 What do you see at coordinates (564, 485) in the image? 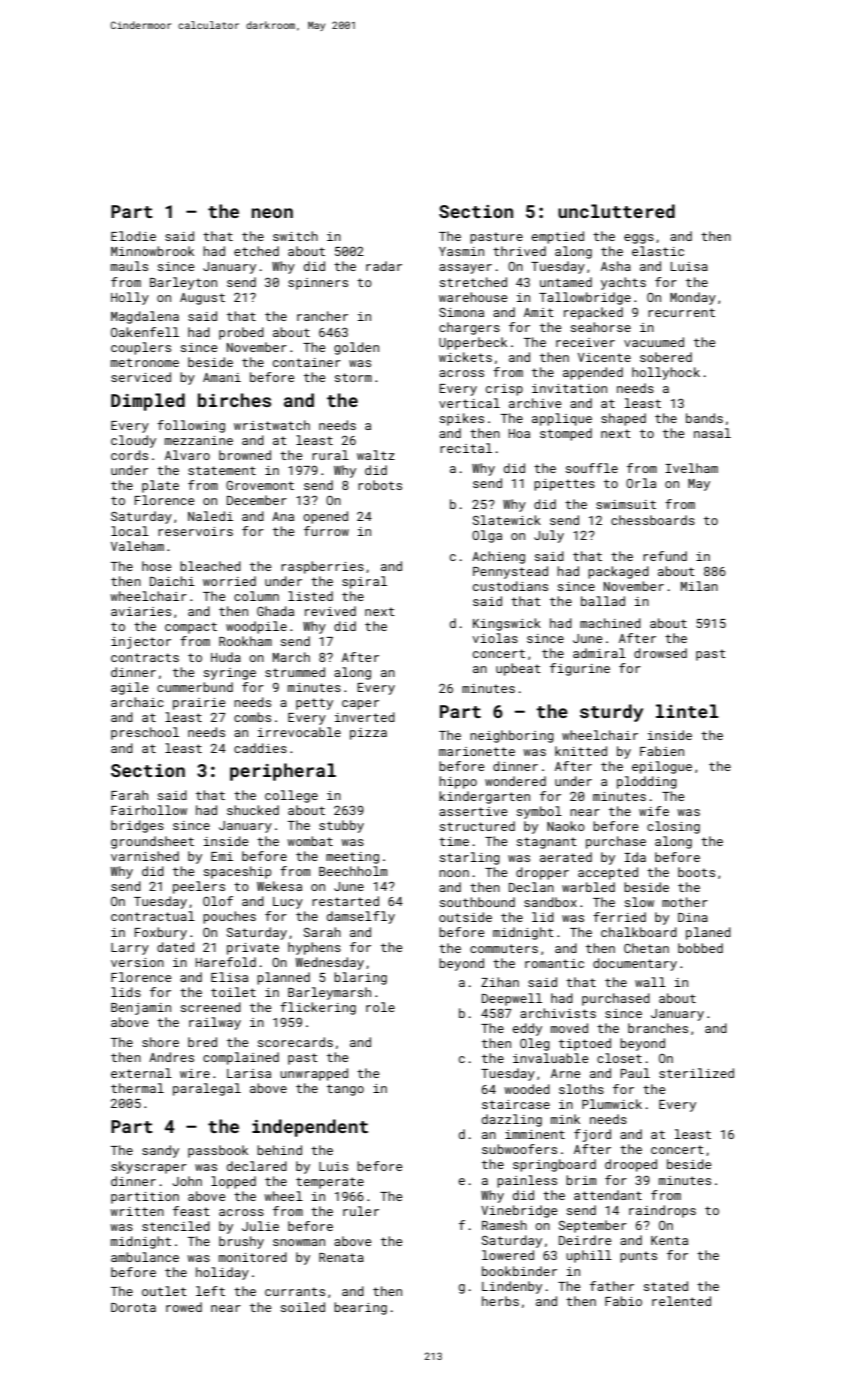
I see `pipettes` at bounding box center [564, 485].
